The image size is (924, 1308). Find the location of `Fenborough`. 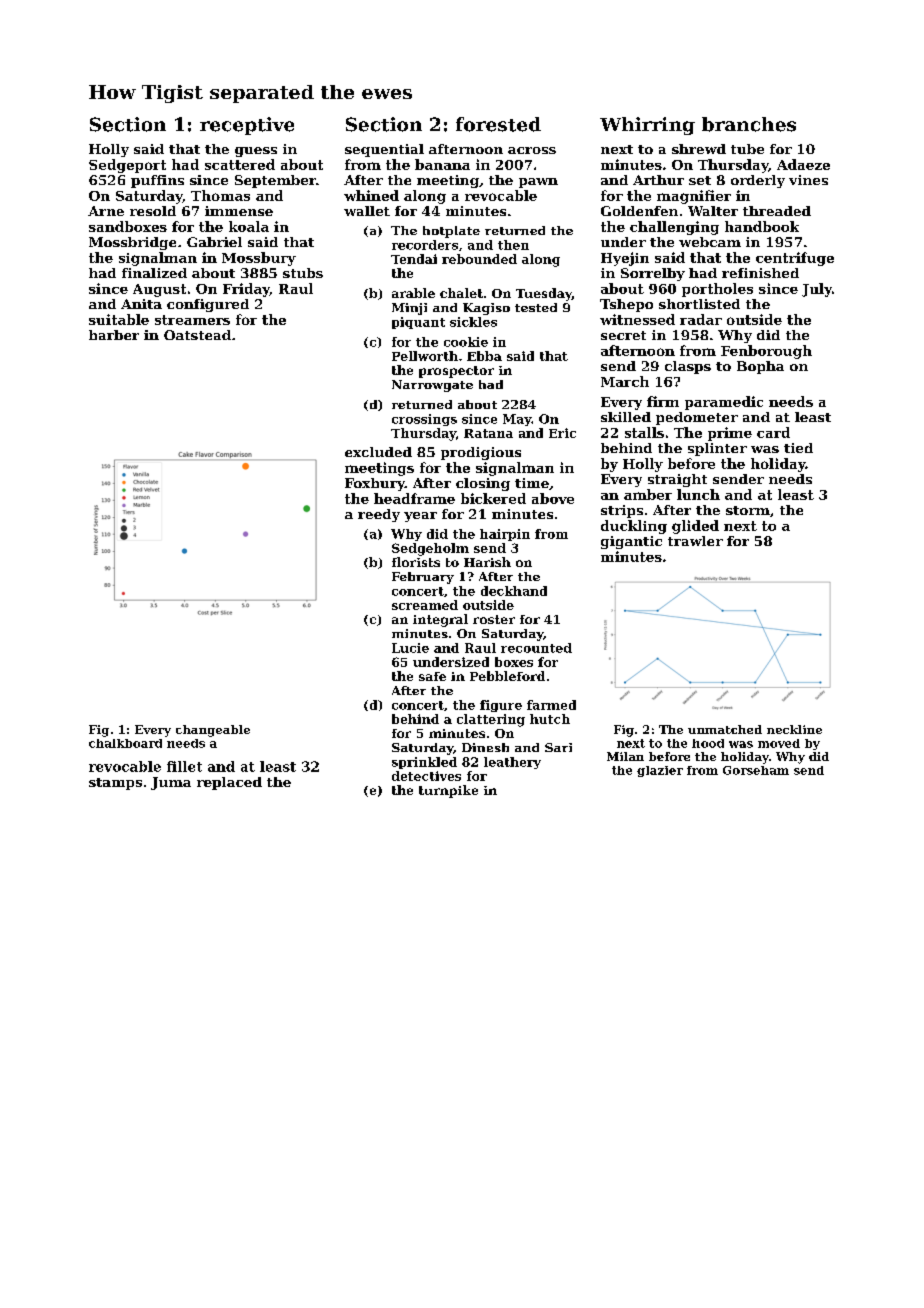

Fenborough is located at coordinates (766, 352).
